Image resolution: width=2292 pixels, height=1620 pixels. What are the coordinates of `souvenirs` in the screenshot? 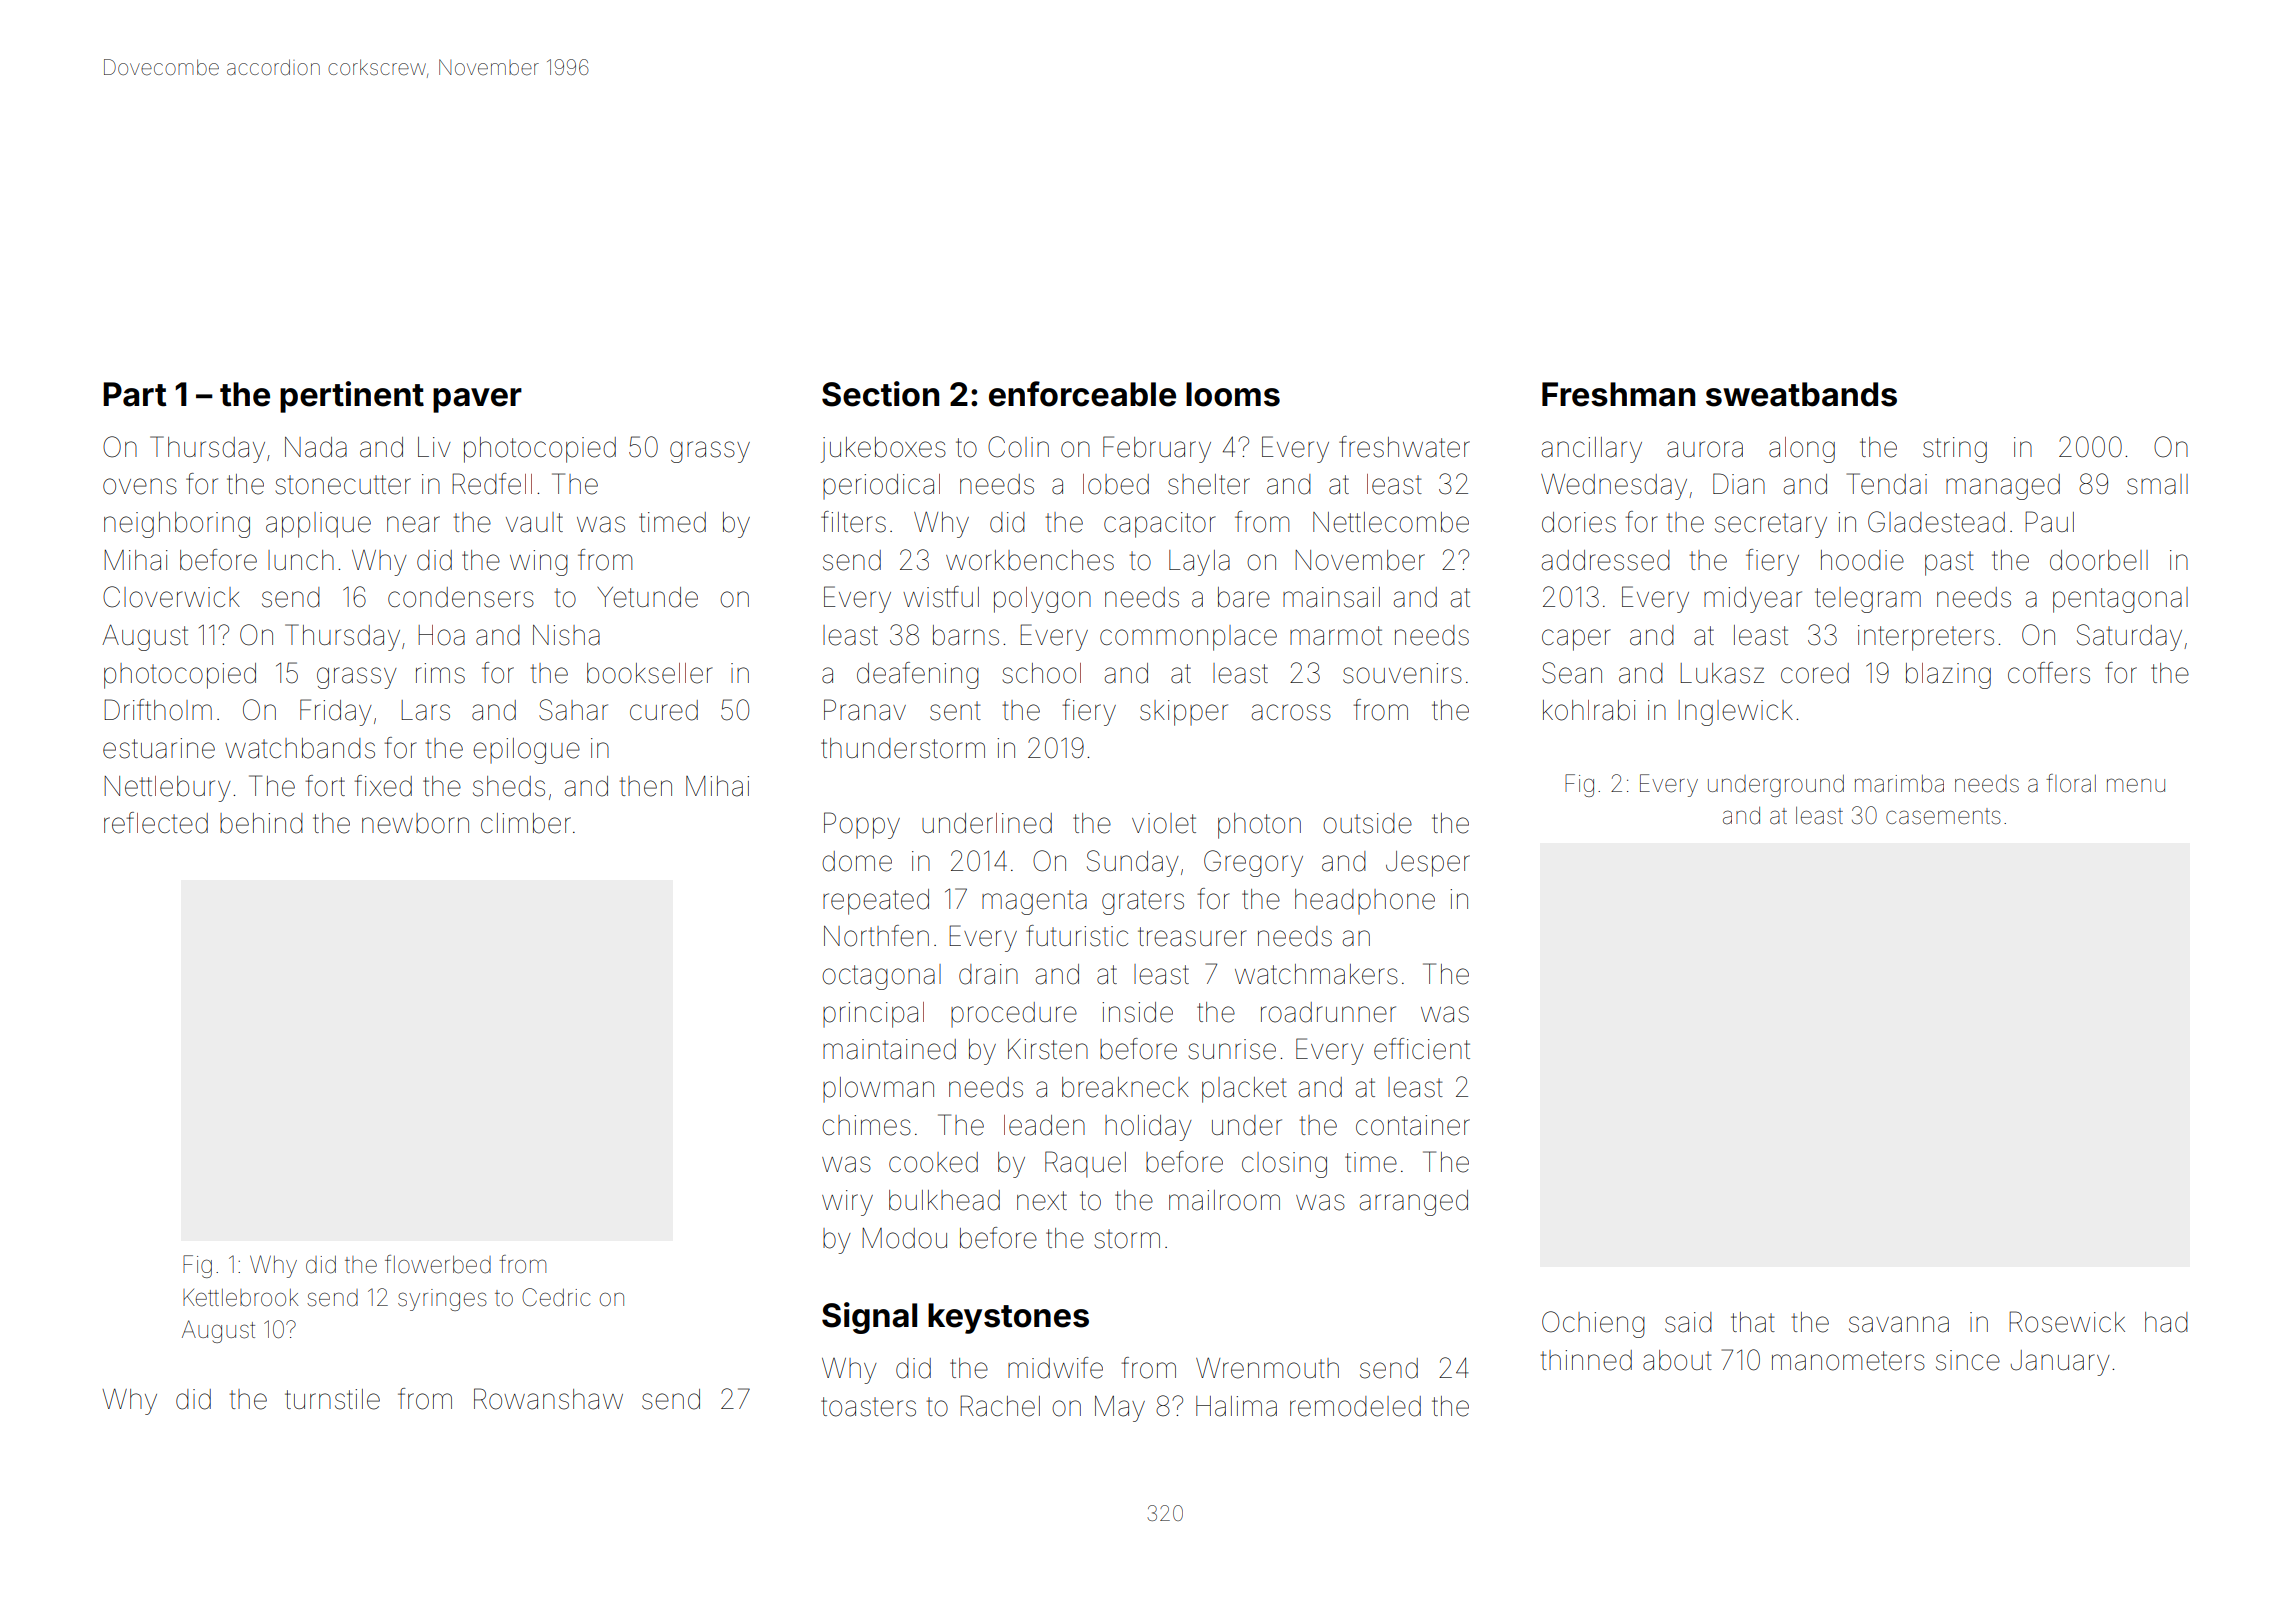 It's located at (1402, 673).
